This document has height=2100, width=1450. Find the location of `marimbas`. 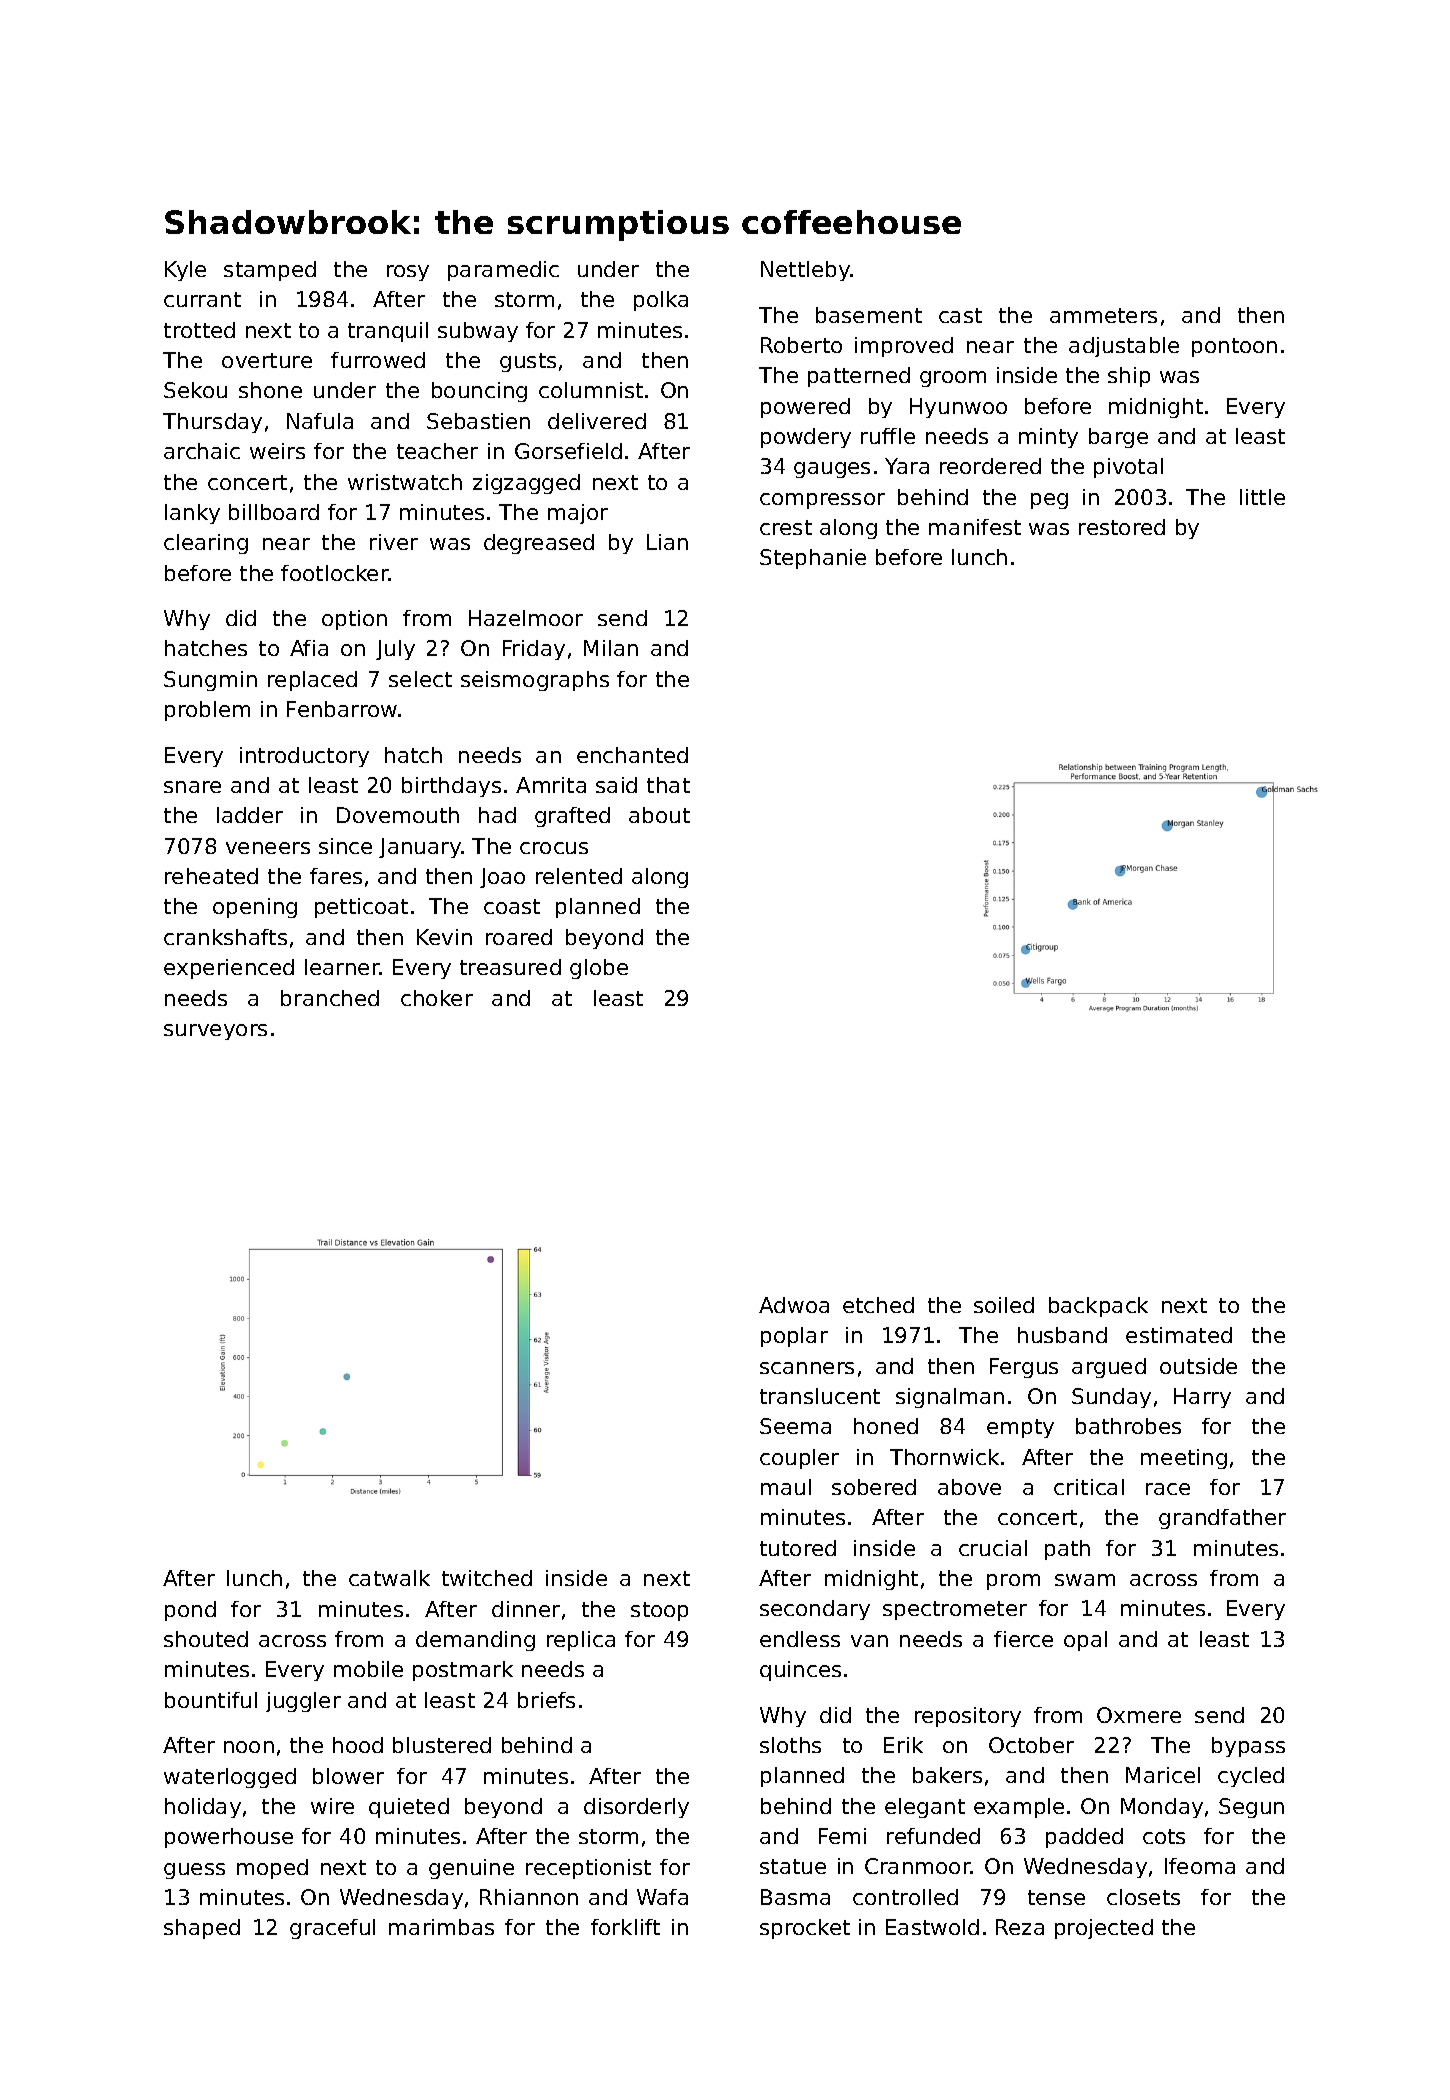

marimbas is located at coordinates (441, 1927).
